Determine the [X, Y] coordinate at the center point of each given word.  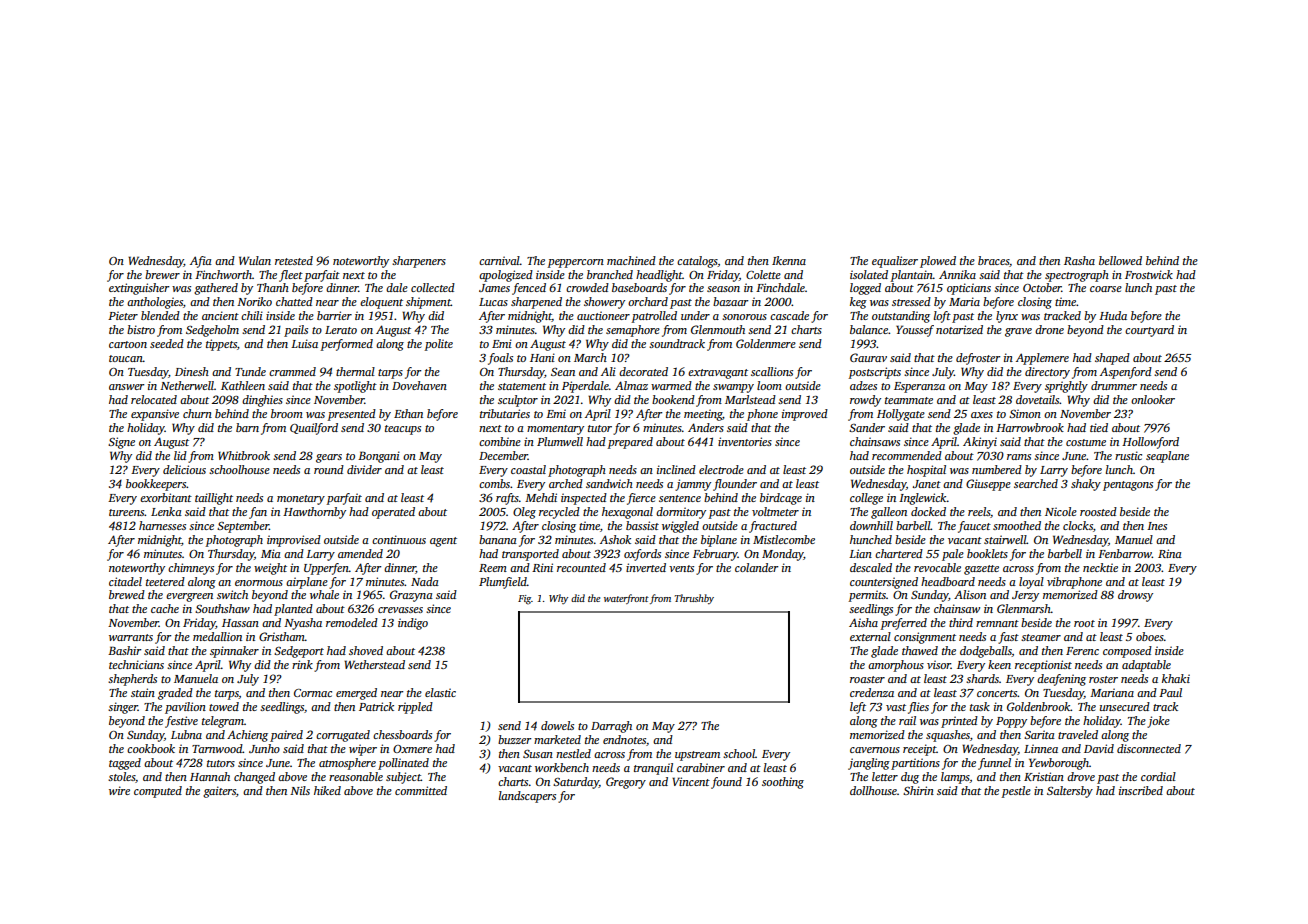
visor [939, 664]
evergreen [189, 597]
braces [993, 260]
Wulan [255, 260]
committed [421, 790]
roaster [867, 679]
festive [181, 722]
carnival [499, 260]
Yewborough [1059, 764]
